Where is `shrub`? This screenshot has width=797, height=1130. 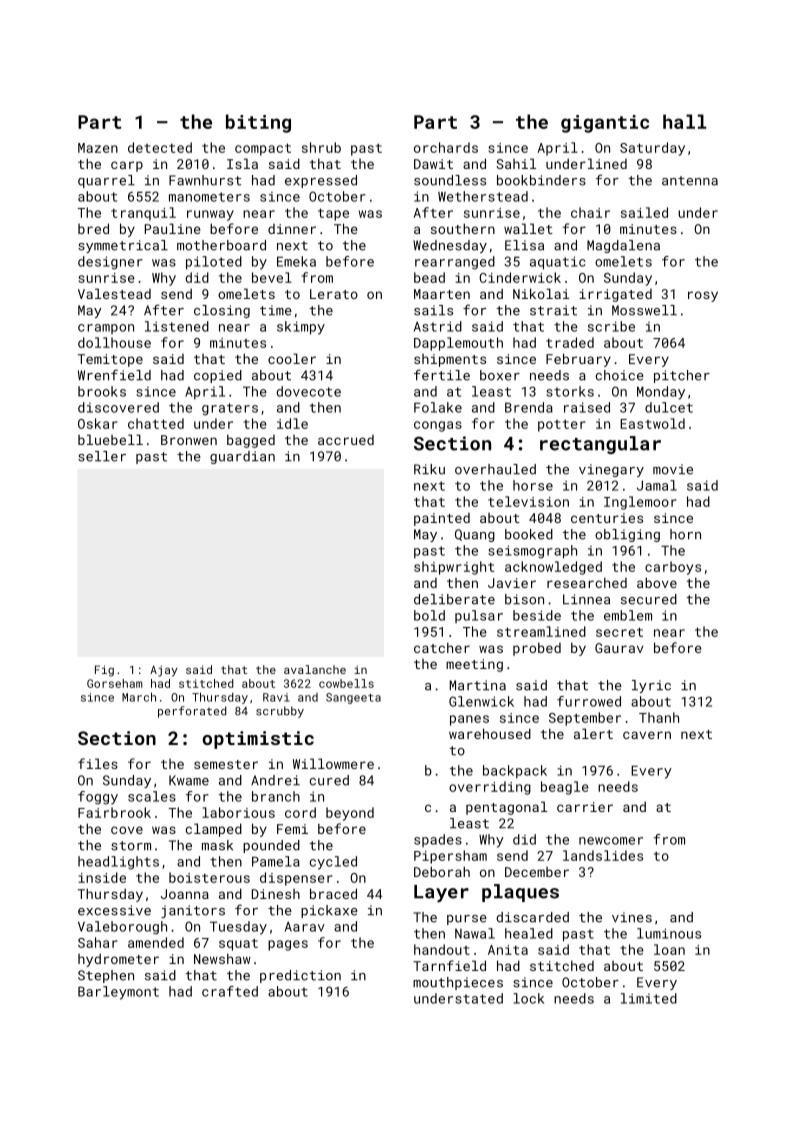
shrub is located at coordinates (321, 147).
